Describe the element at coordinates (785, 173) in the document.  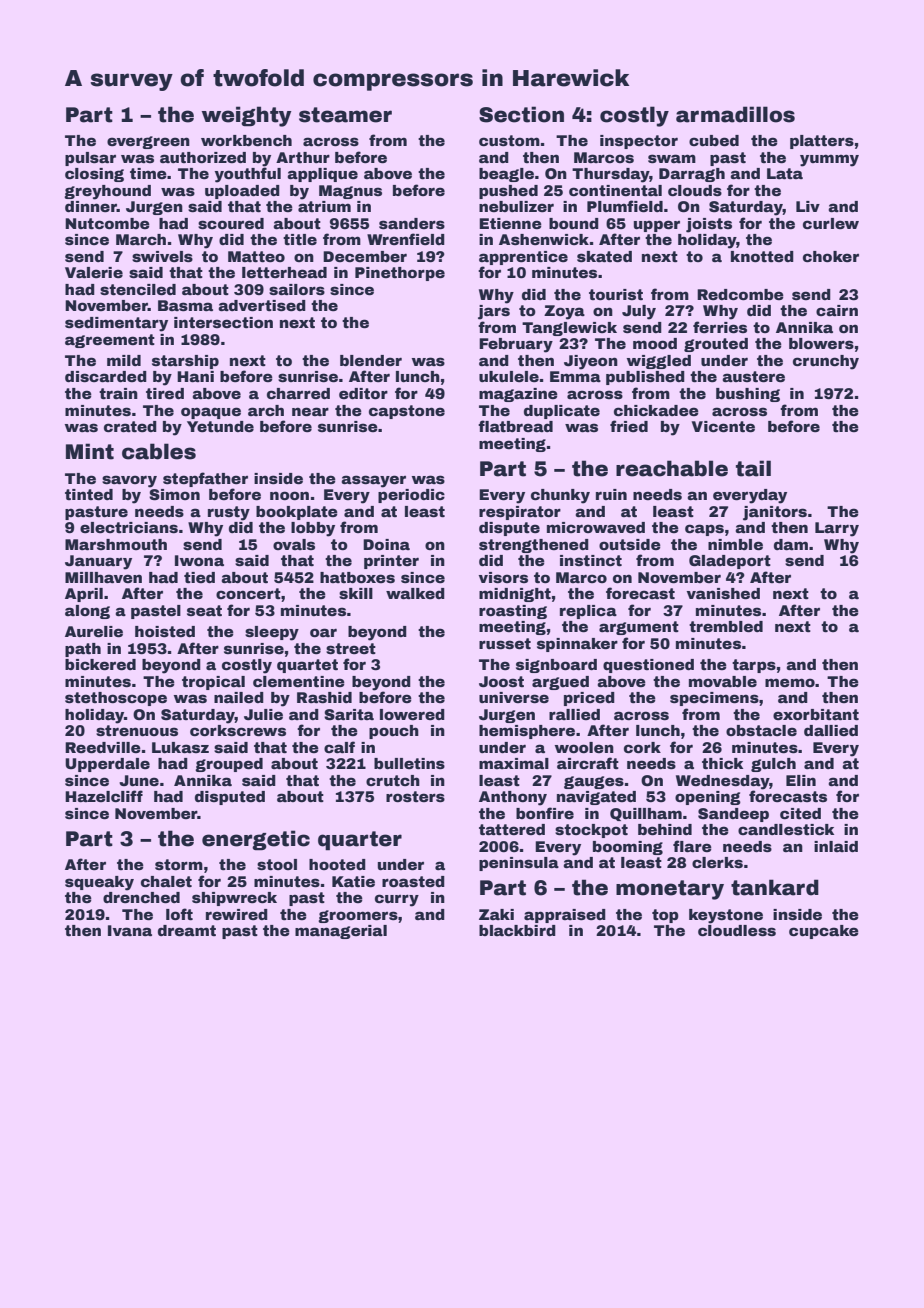
I see `Lata` at that location.
